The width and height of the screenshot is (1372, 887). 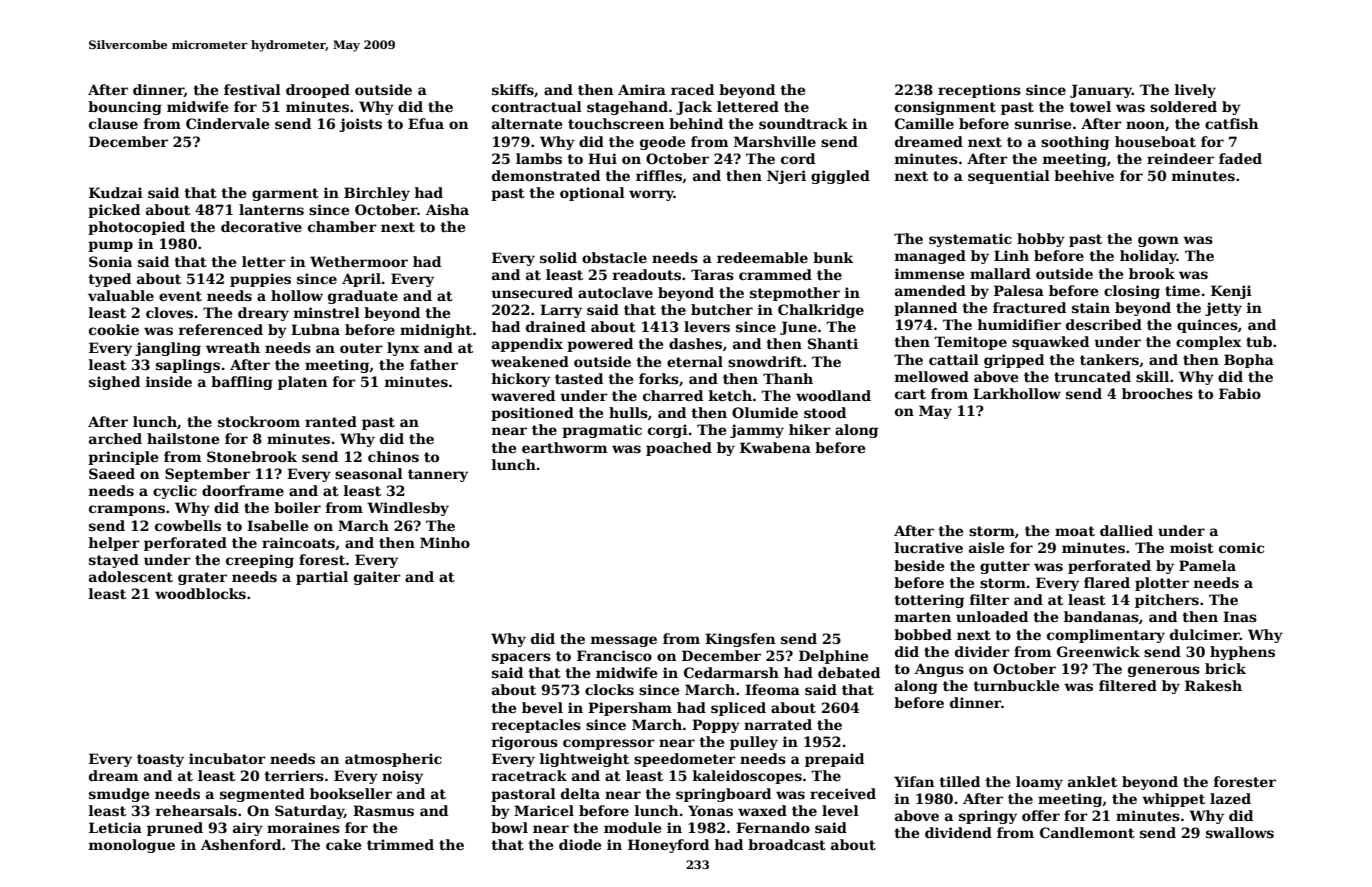 I want to click on festival, so click(x=252, y=89).
